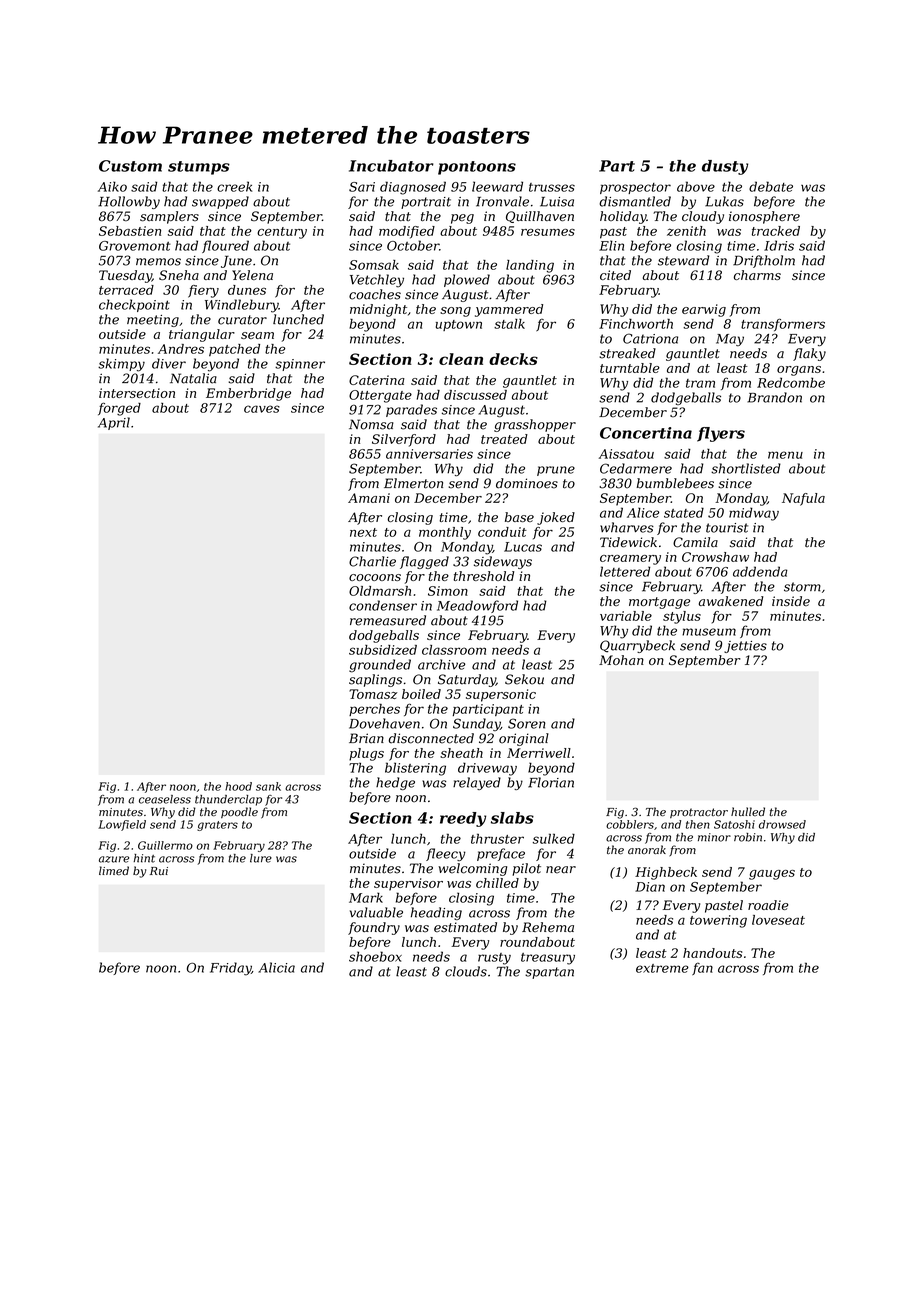  What do you see at coordinates (466, 971) in the screenshot?
I see `clouds` at bounding box center [466, 971].
